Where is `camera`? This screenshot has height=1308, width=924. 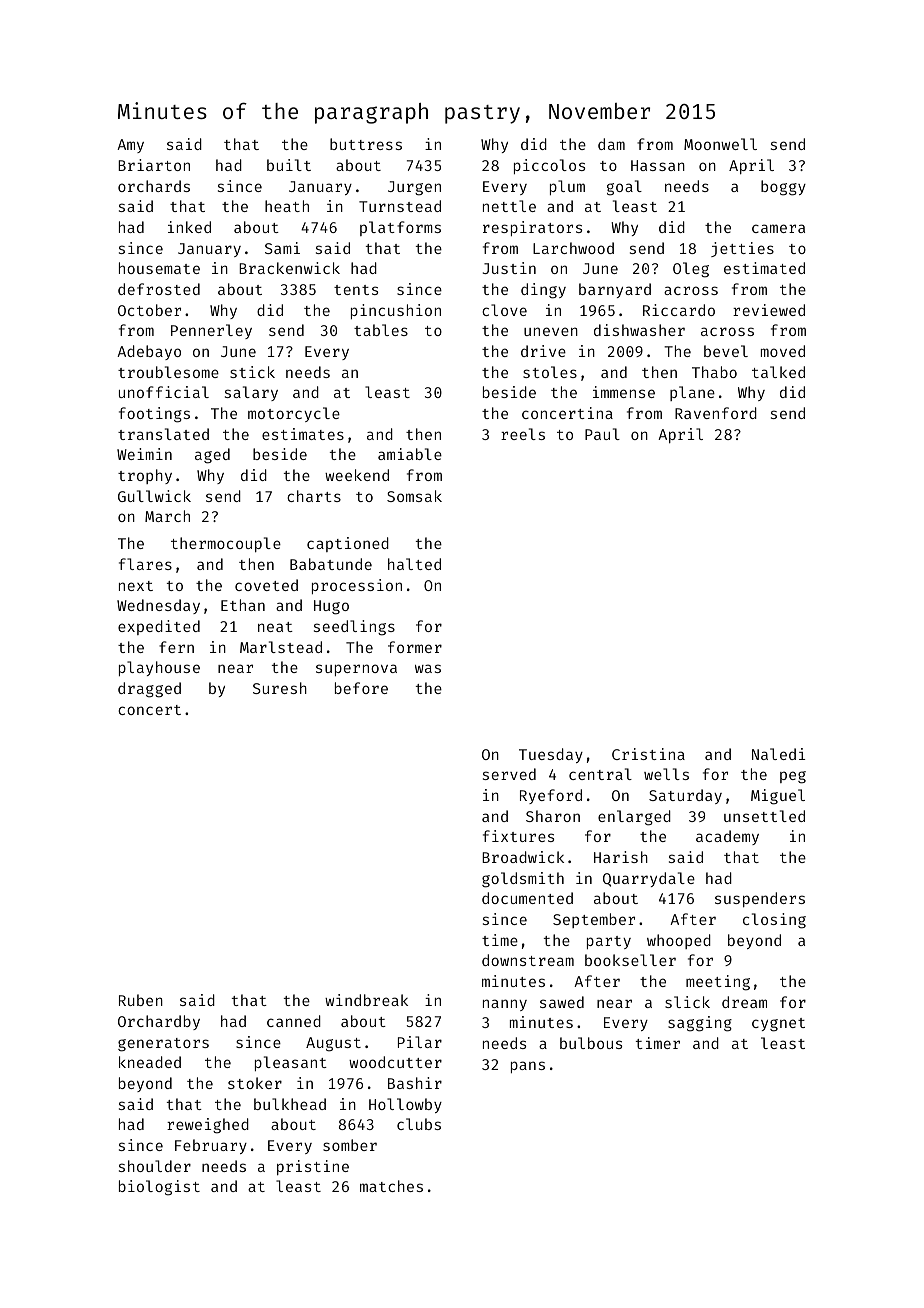
camera is located at coordinates (778, 228).
